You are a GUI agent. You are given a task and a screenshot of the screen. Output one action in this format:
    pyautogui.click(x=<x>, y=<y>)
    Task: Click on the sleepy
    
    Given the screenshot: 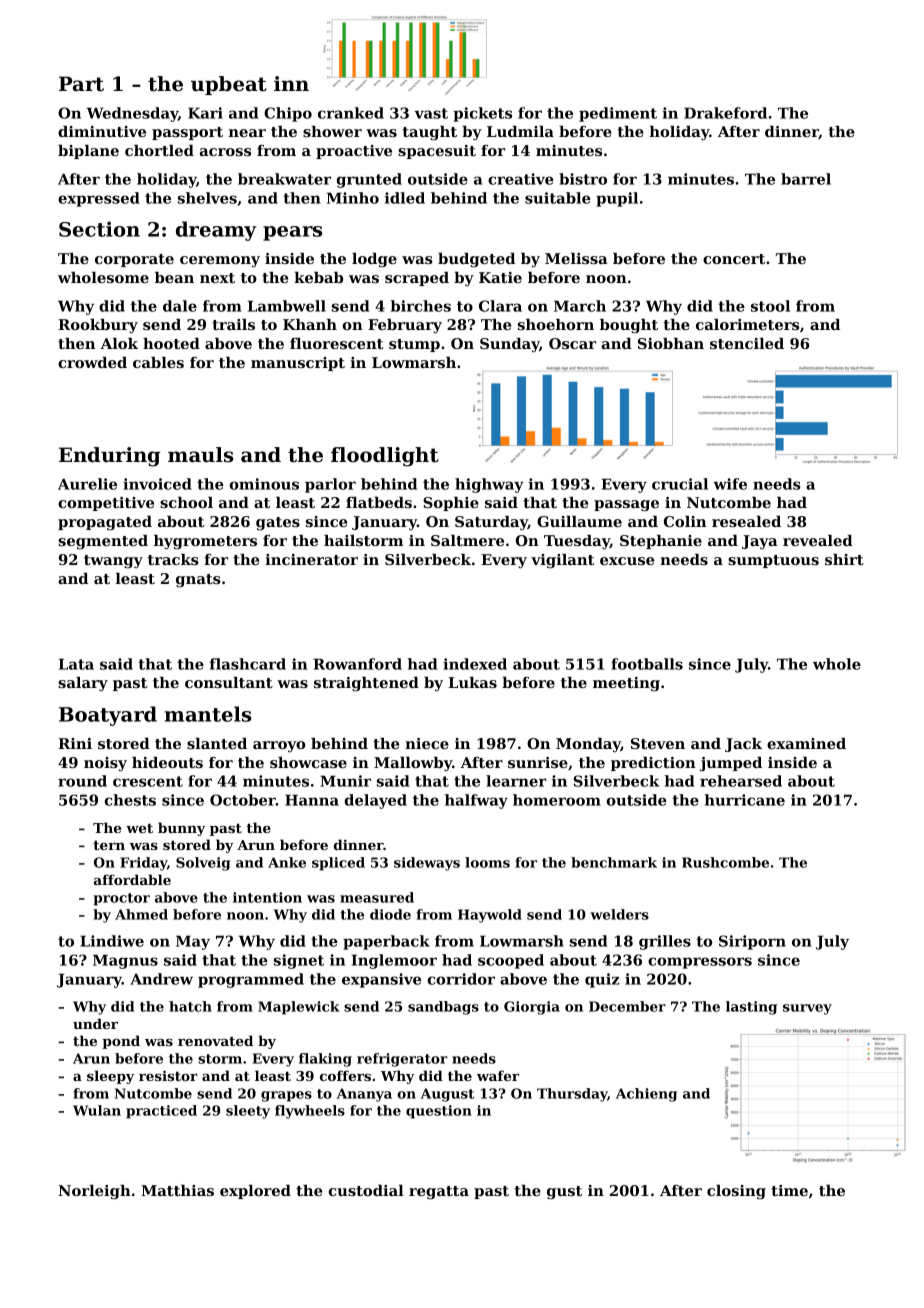 What is the action you would take?
    pyautogui.click(x=110, y=1077)
